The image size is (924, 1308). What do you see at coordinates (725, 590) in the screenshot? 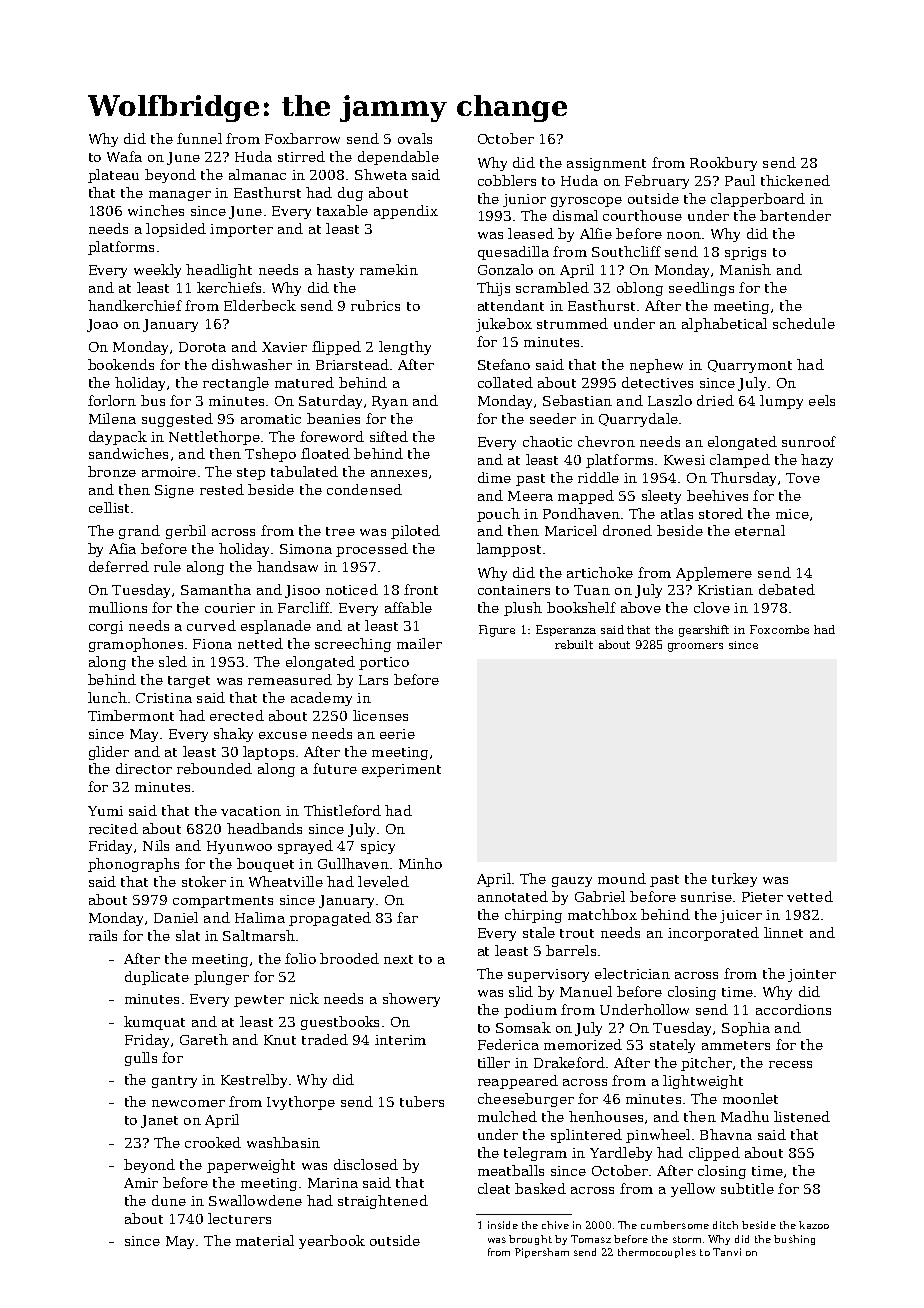
I see `Kristian` at bounding box center [725, 590].
